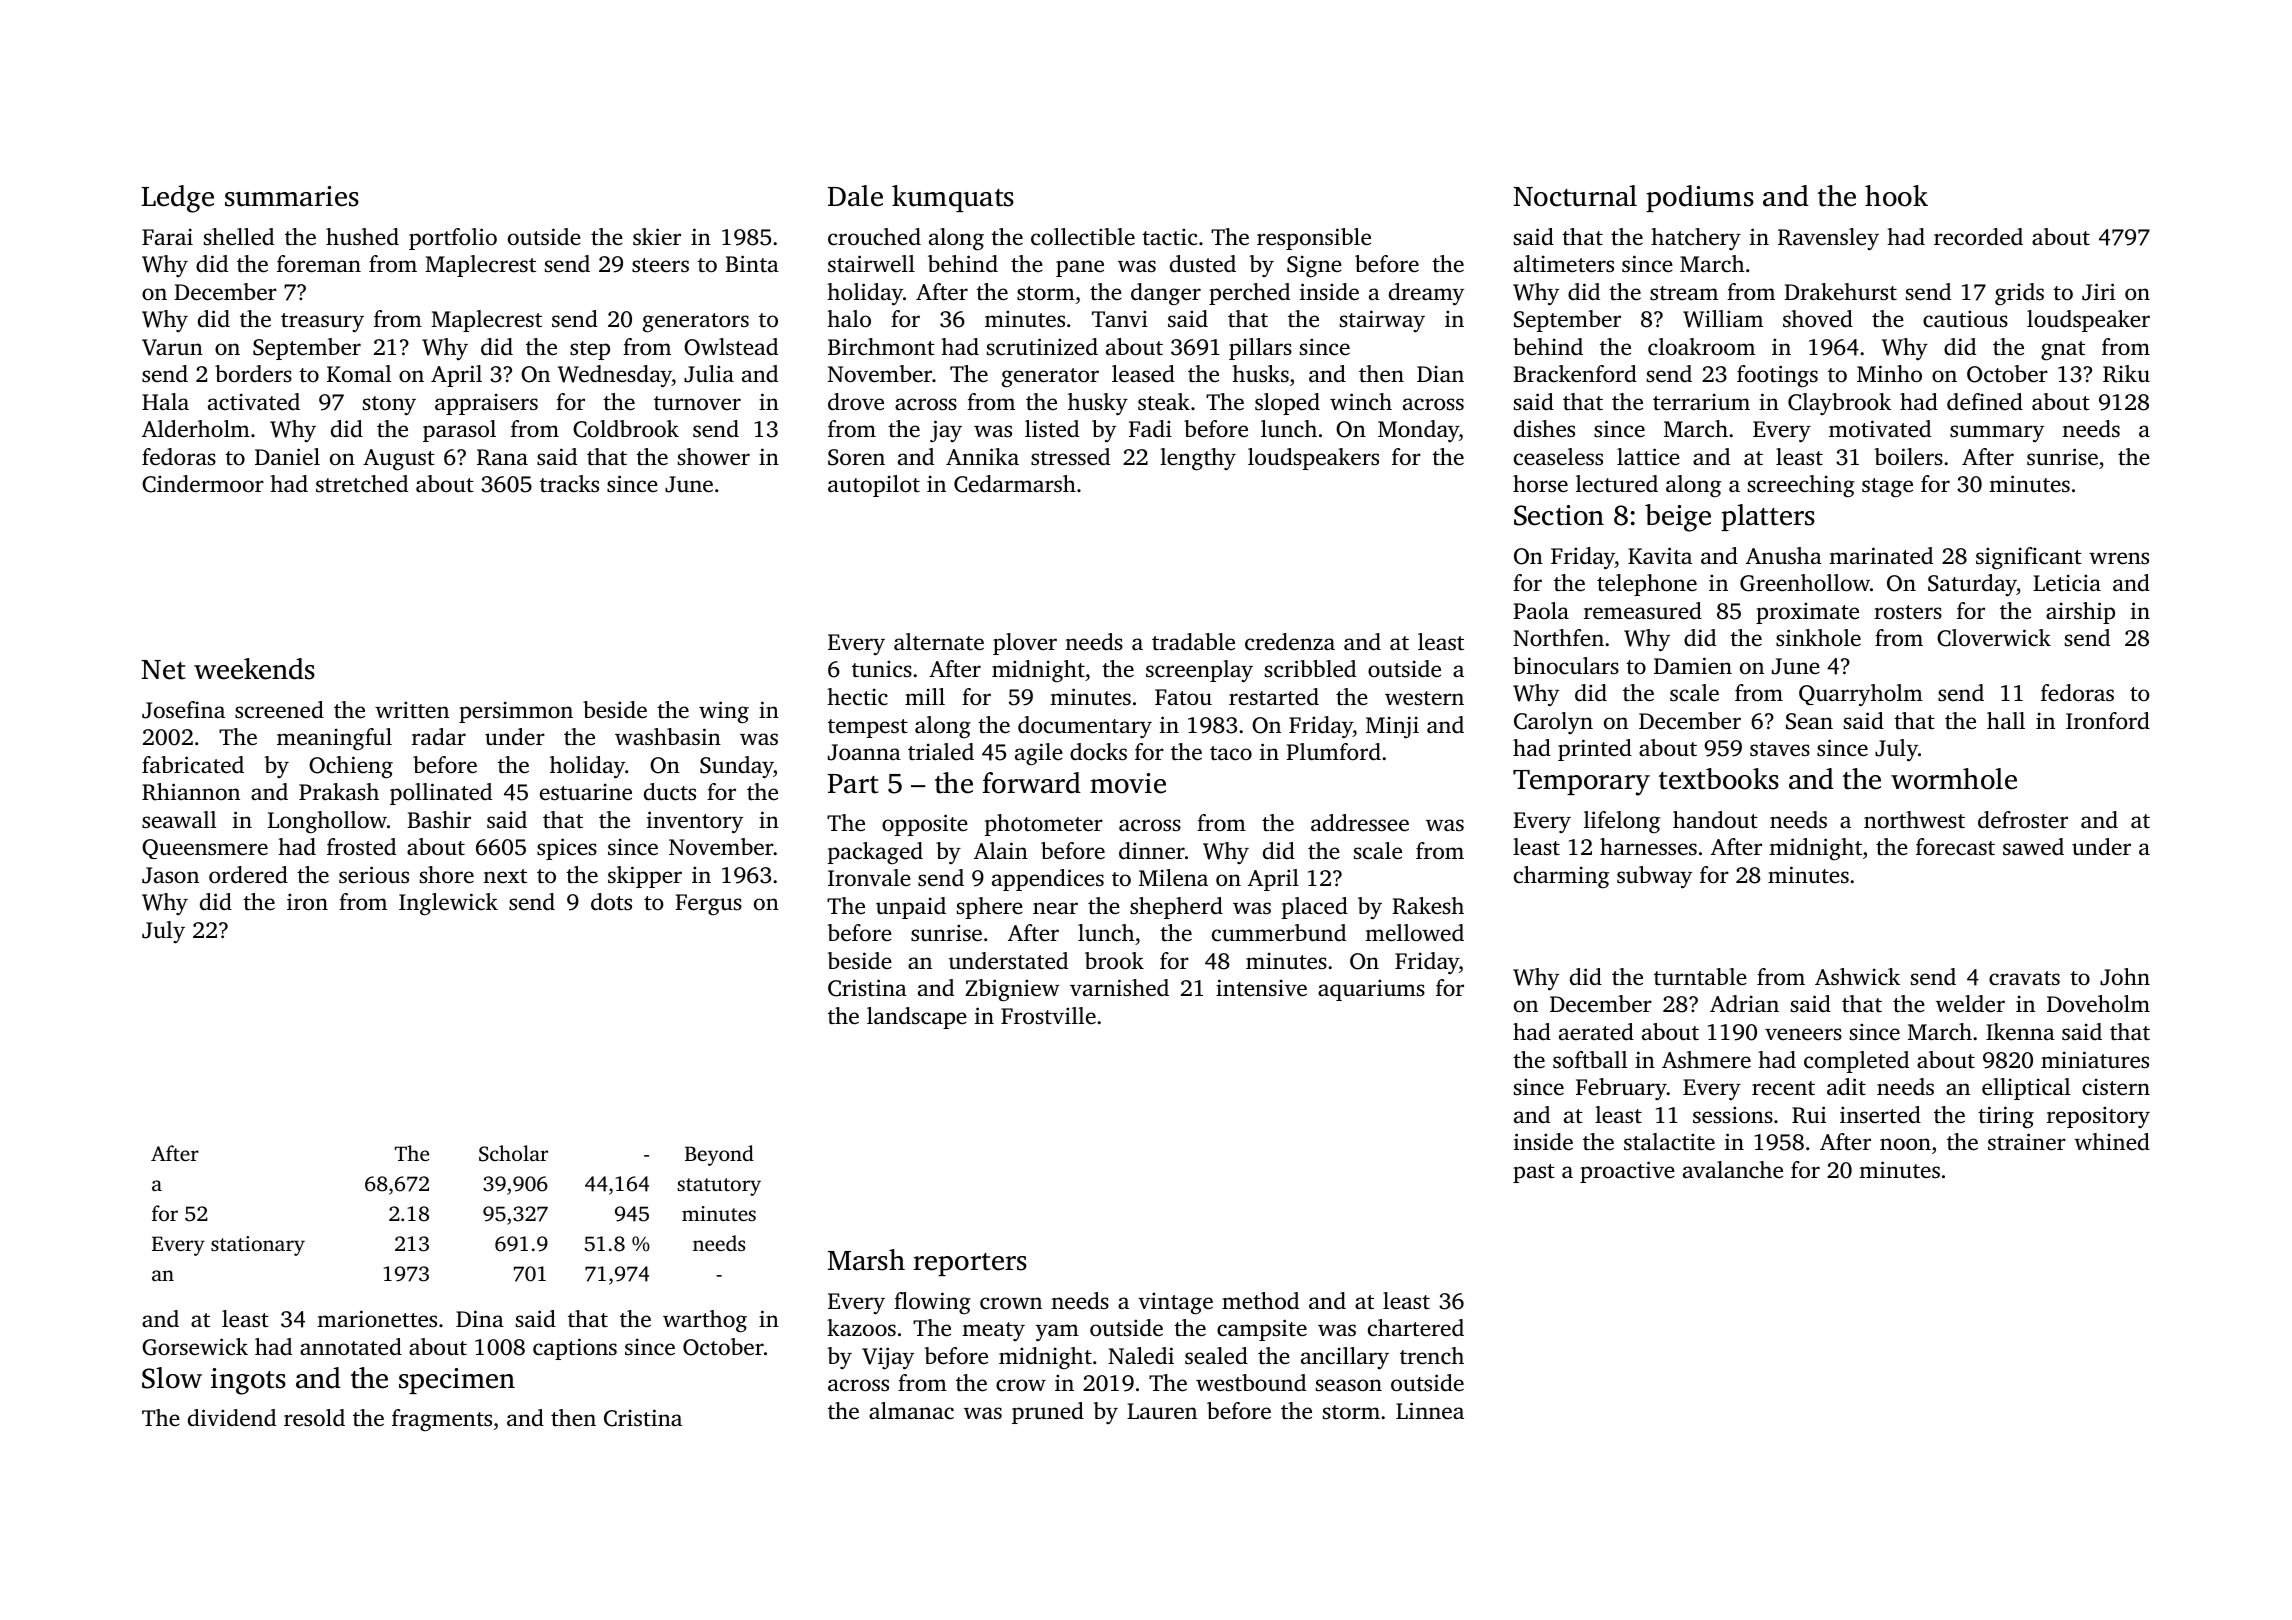  What do you see at coordinates (513, 1153) in the document?
I see `Scholar` at bounding box center [513, 1153].
